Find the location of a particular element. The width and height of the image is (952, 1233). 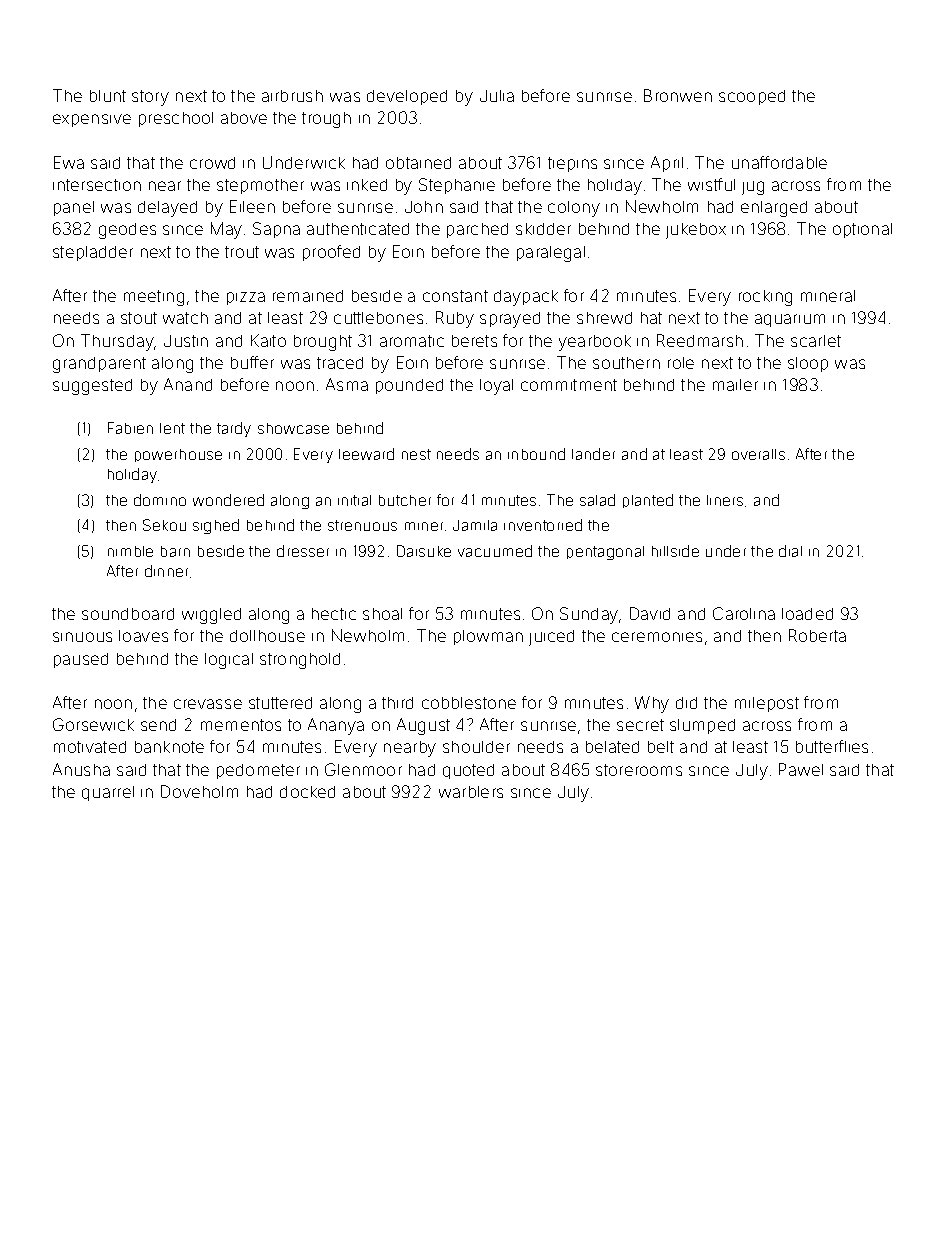

secret is located at coordinates (640, 725).
